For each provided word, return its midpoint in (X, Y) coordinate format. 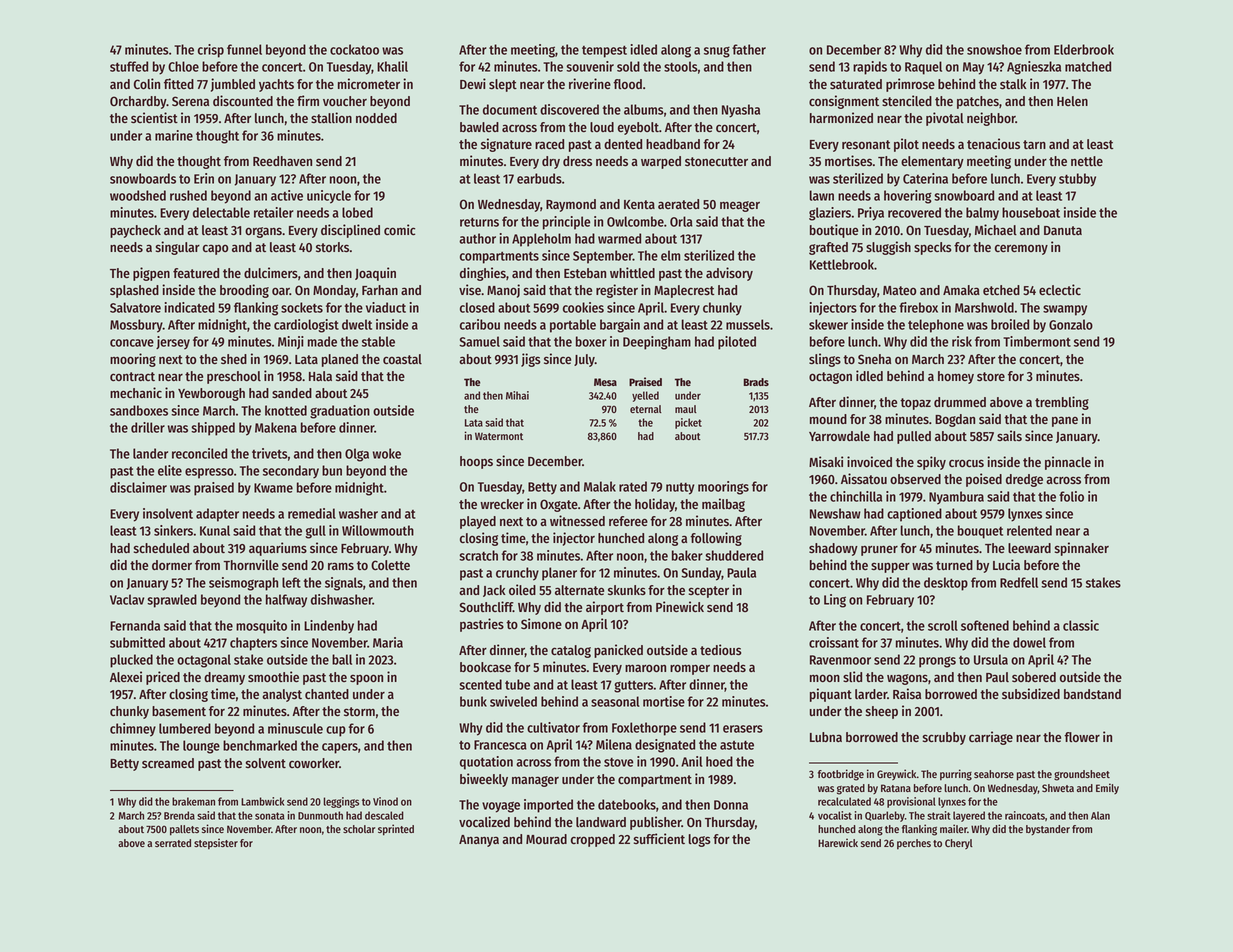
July (584, 360)
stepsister (216, 844)
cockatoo (354, 49)
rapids (870, 68)
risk (962, 341)
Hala (320, 376)
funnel (244, 49)
